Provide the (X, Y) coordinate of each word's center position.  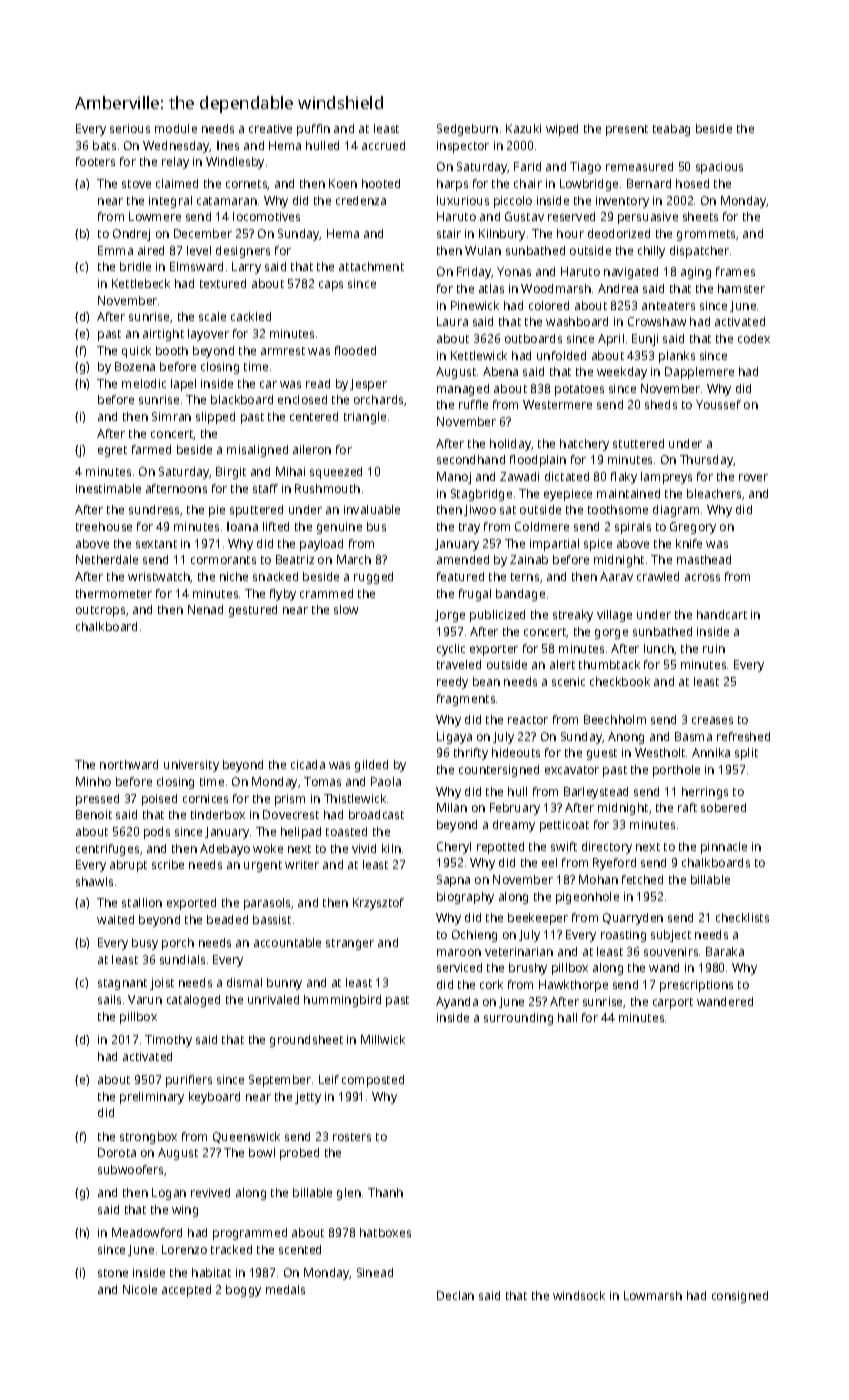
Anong (626, 738)
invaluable (372, 509)
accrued (383, 145)
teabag (671, 130)
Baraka (725, 951)
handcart (722, 614)
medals (285, 1289)
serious (130, 128)
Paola (386, 781)
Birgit (231, 473)
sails (109, 999)
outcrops (100, 611)
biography (465, 898)
